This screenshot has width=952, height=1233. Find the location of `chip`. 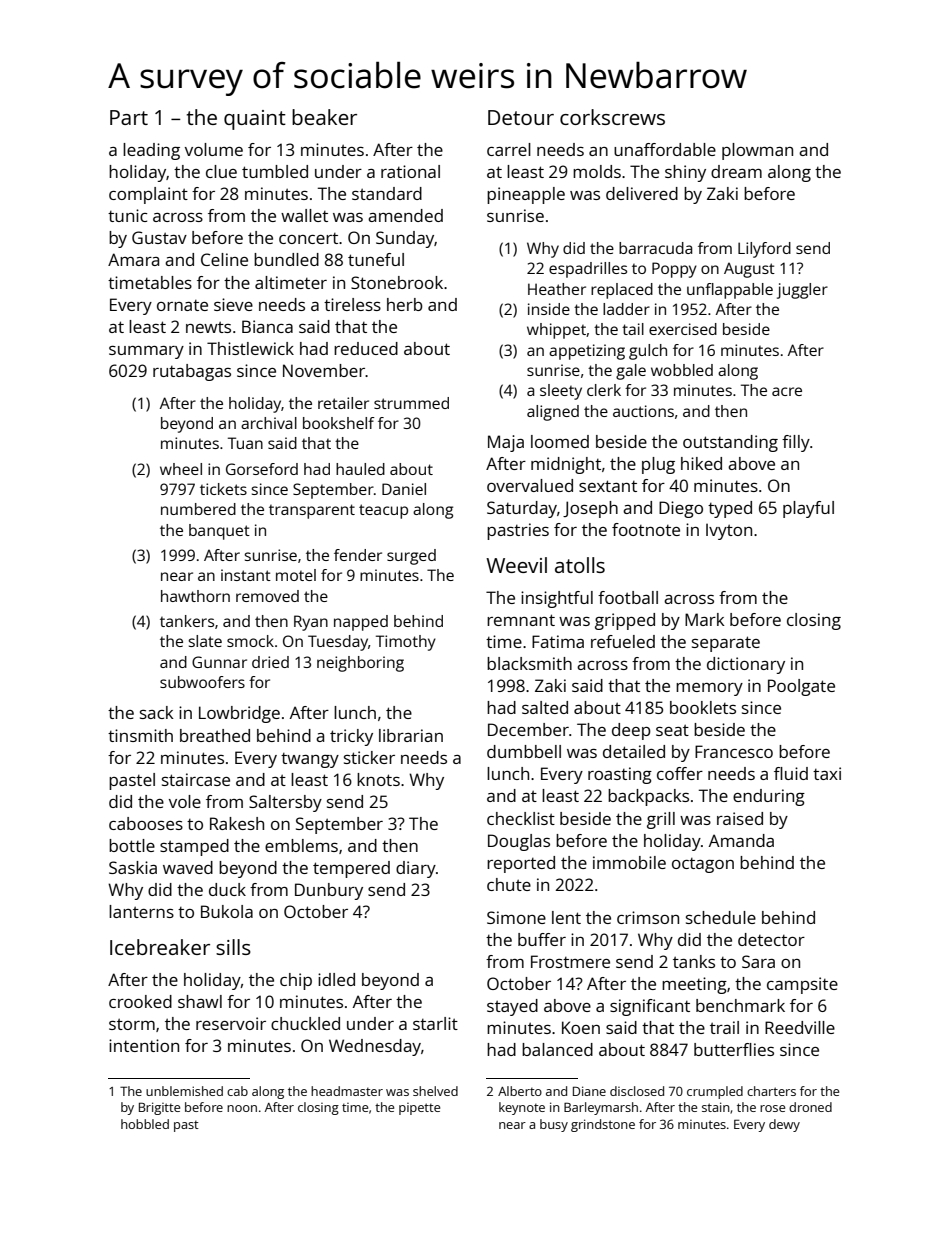

chip is located at coordinates (296, 981).
